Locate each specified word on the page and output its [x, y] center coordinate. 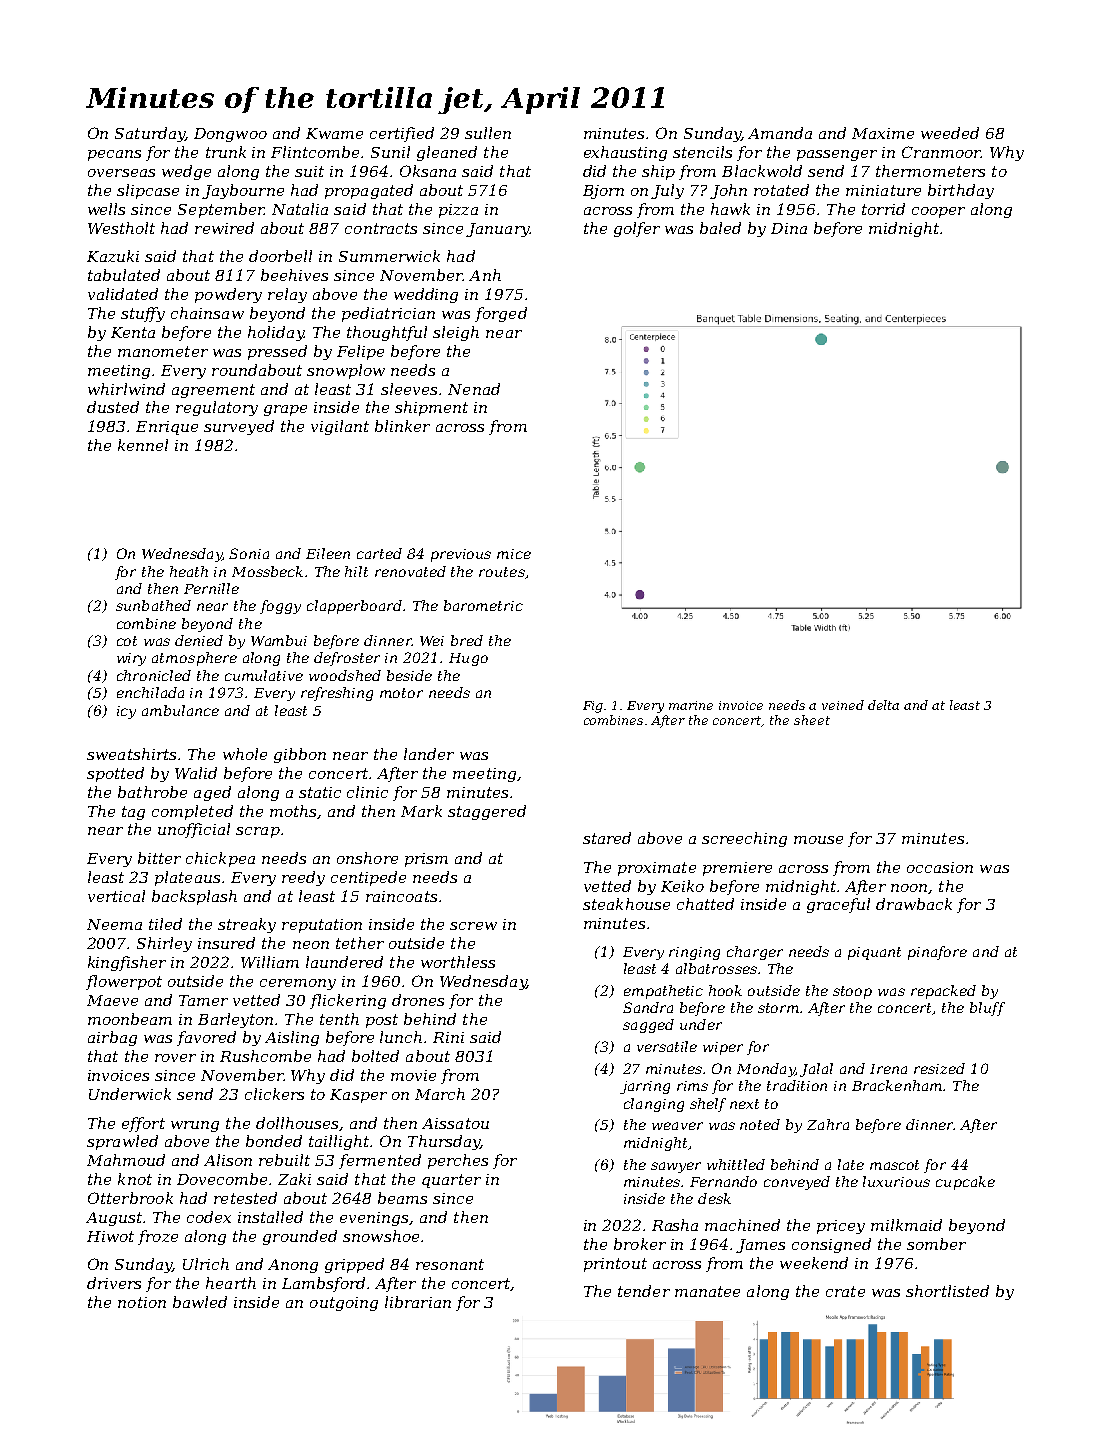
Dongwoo [230, 135]
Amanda [780, 133]
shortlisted [947, 1291]
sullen [488, 133]
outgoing [344, 1304]
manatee [707, 1291]
